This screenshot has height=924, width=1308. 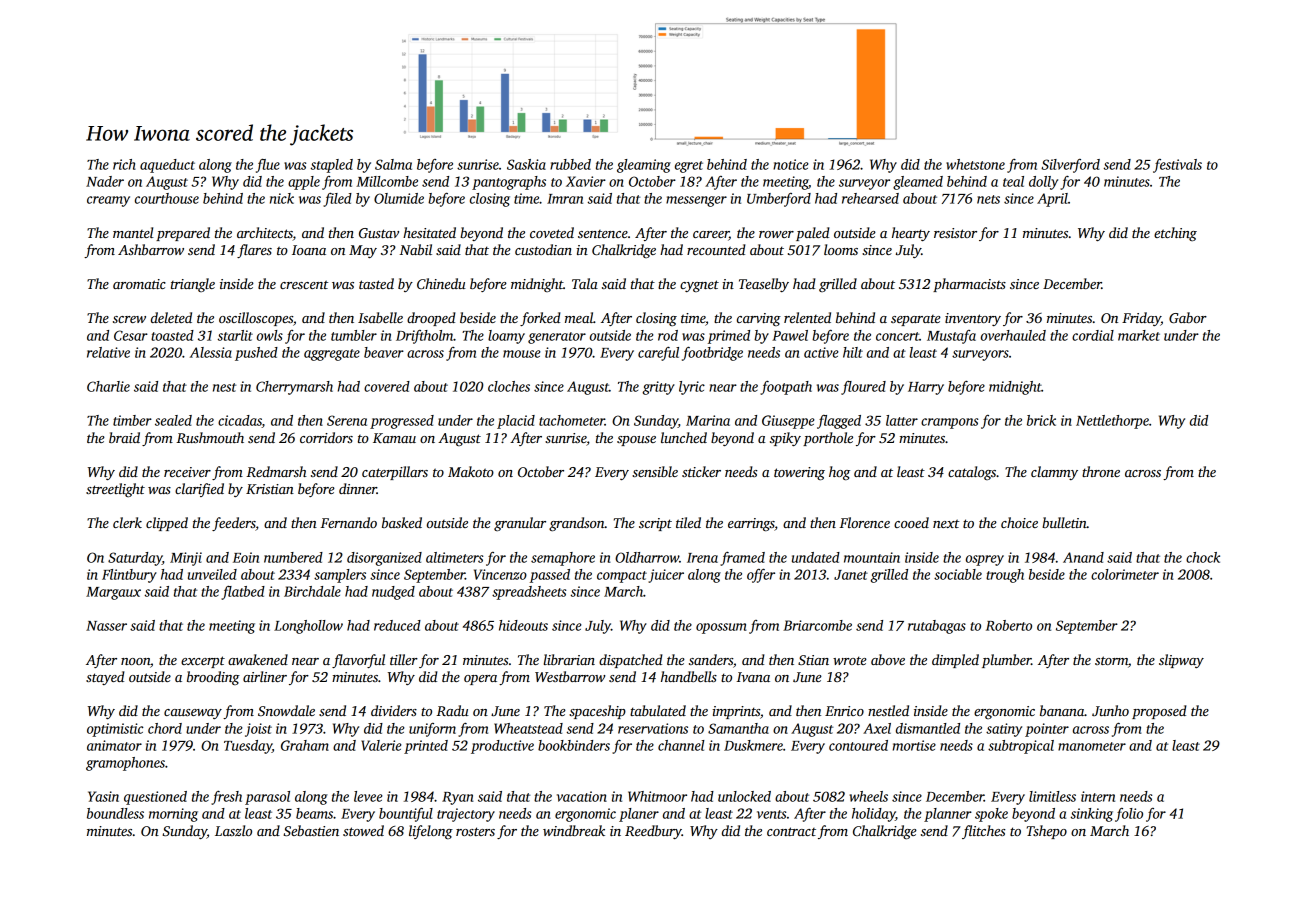 I want to click on windbreak, so click(x=574, y=830).
